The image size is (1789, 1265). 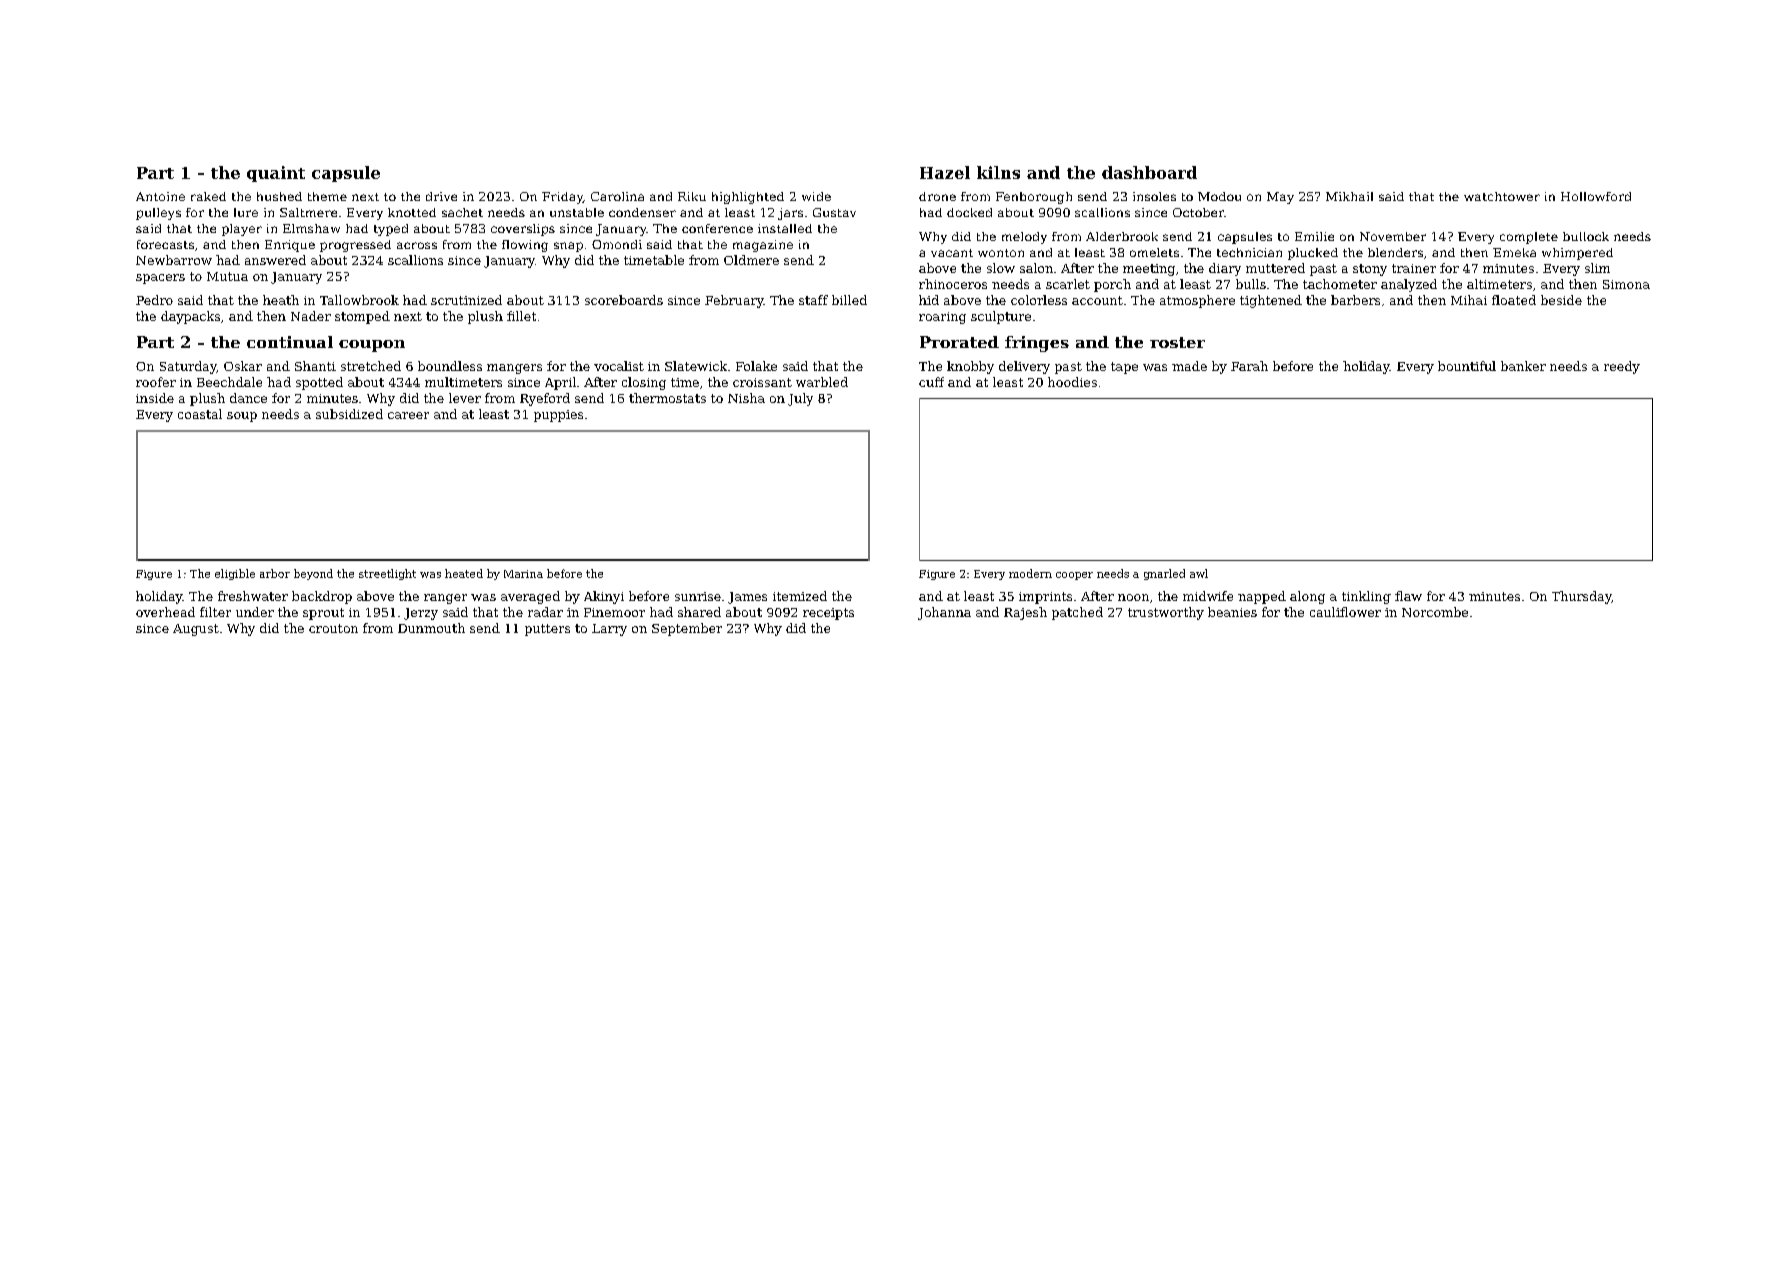 I want to click on beyond, so click(x=313, y=574).
